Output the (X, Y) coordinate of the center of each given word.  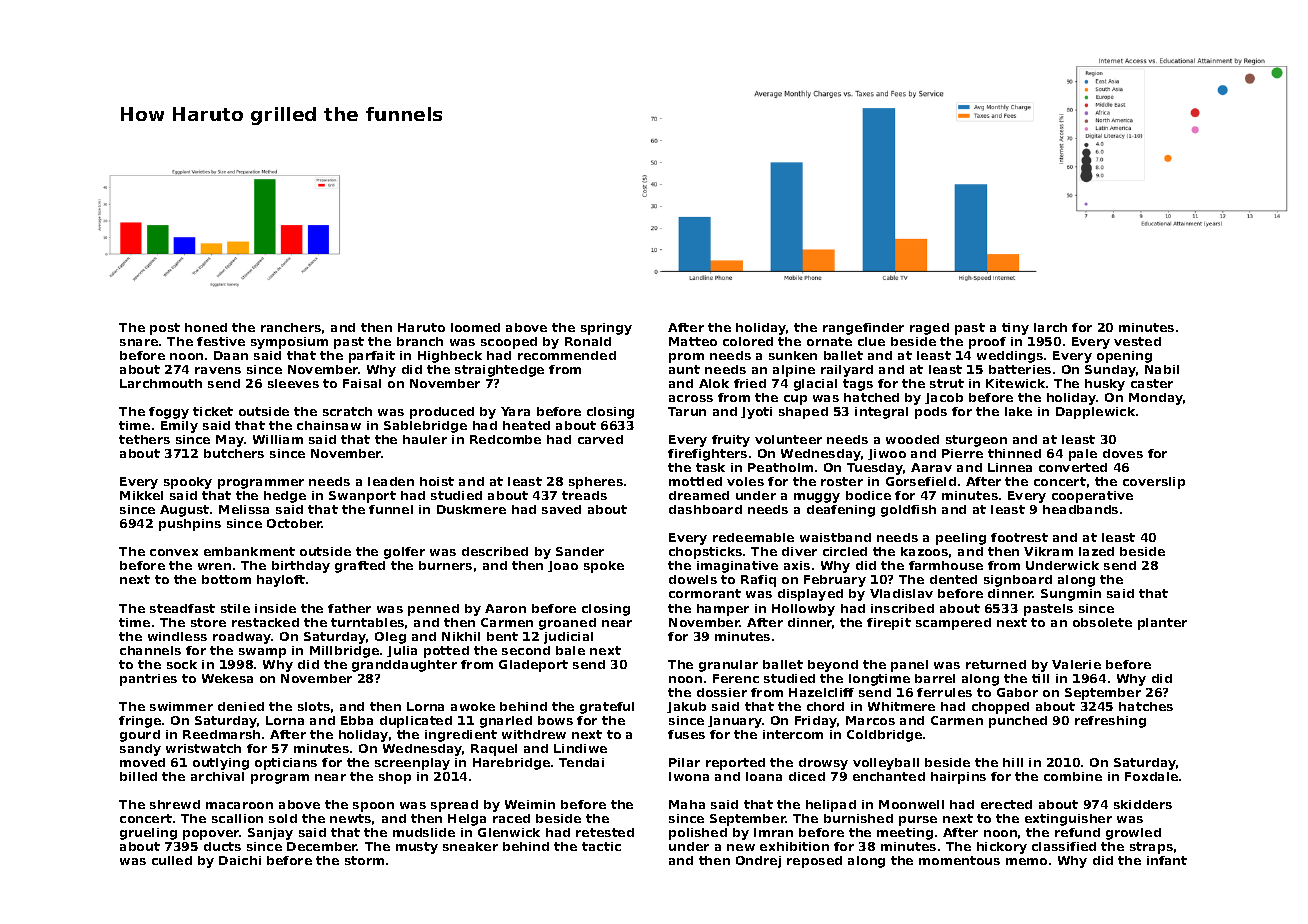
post (165, 329)
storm (364, 860)
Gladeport (533, 666)
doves (1123, 453)
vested (1137, 341)
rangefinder (863, 329)
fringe (140, 722)
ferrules (944, 692)
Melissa (244, 509)
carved (600, 439)
